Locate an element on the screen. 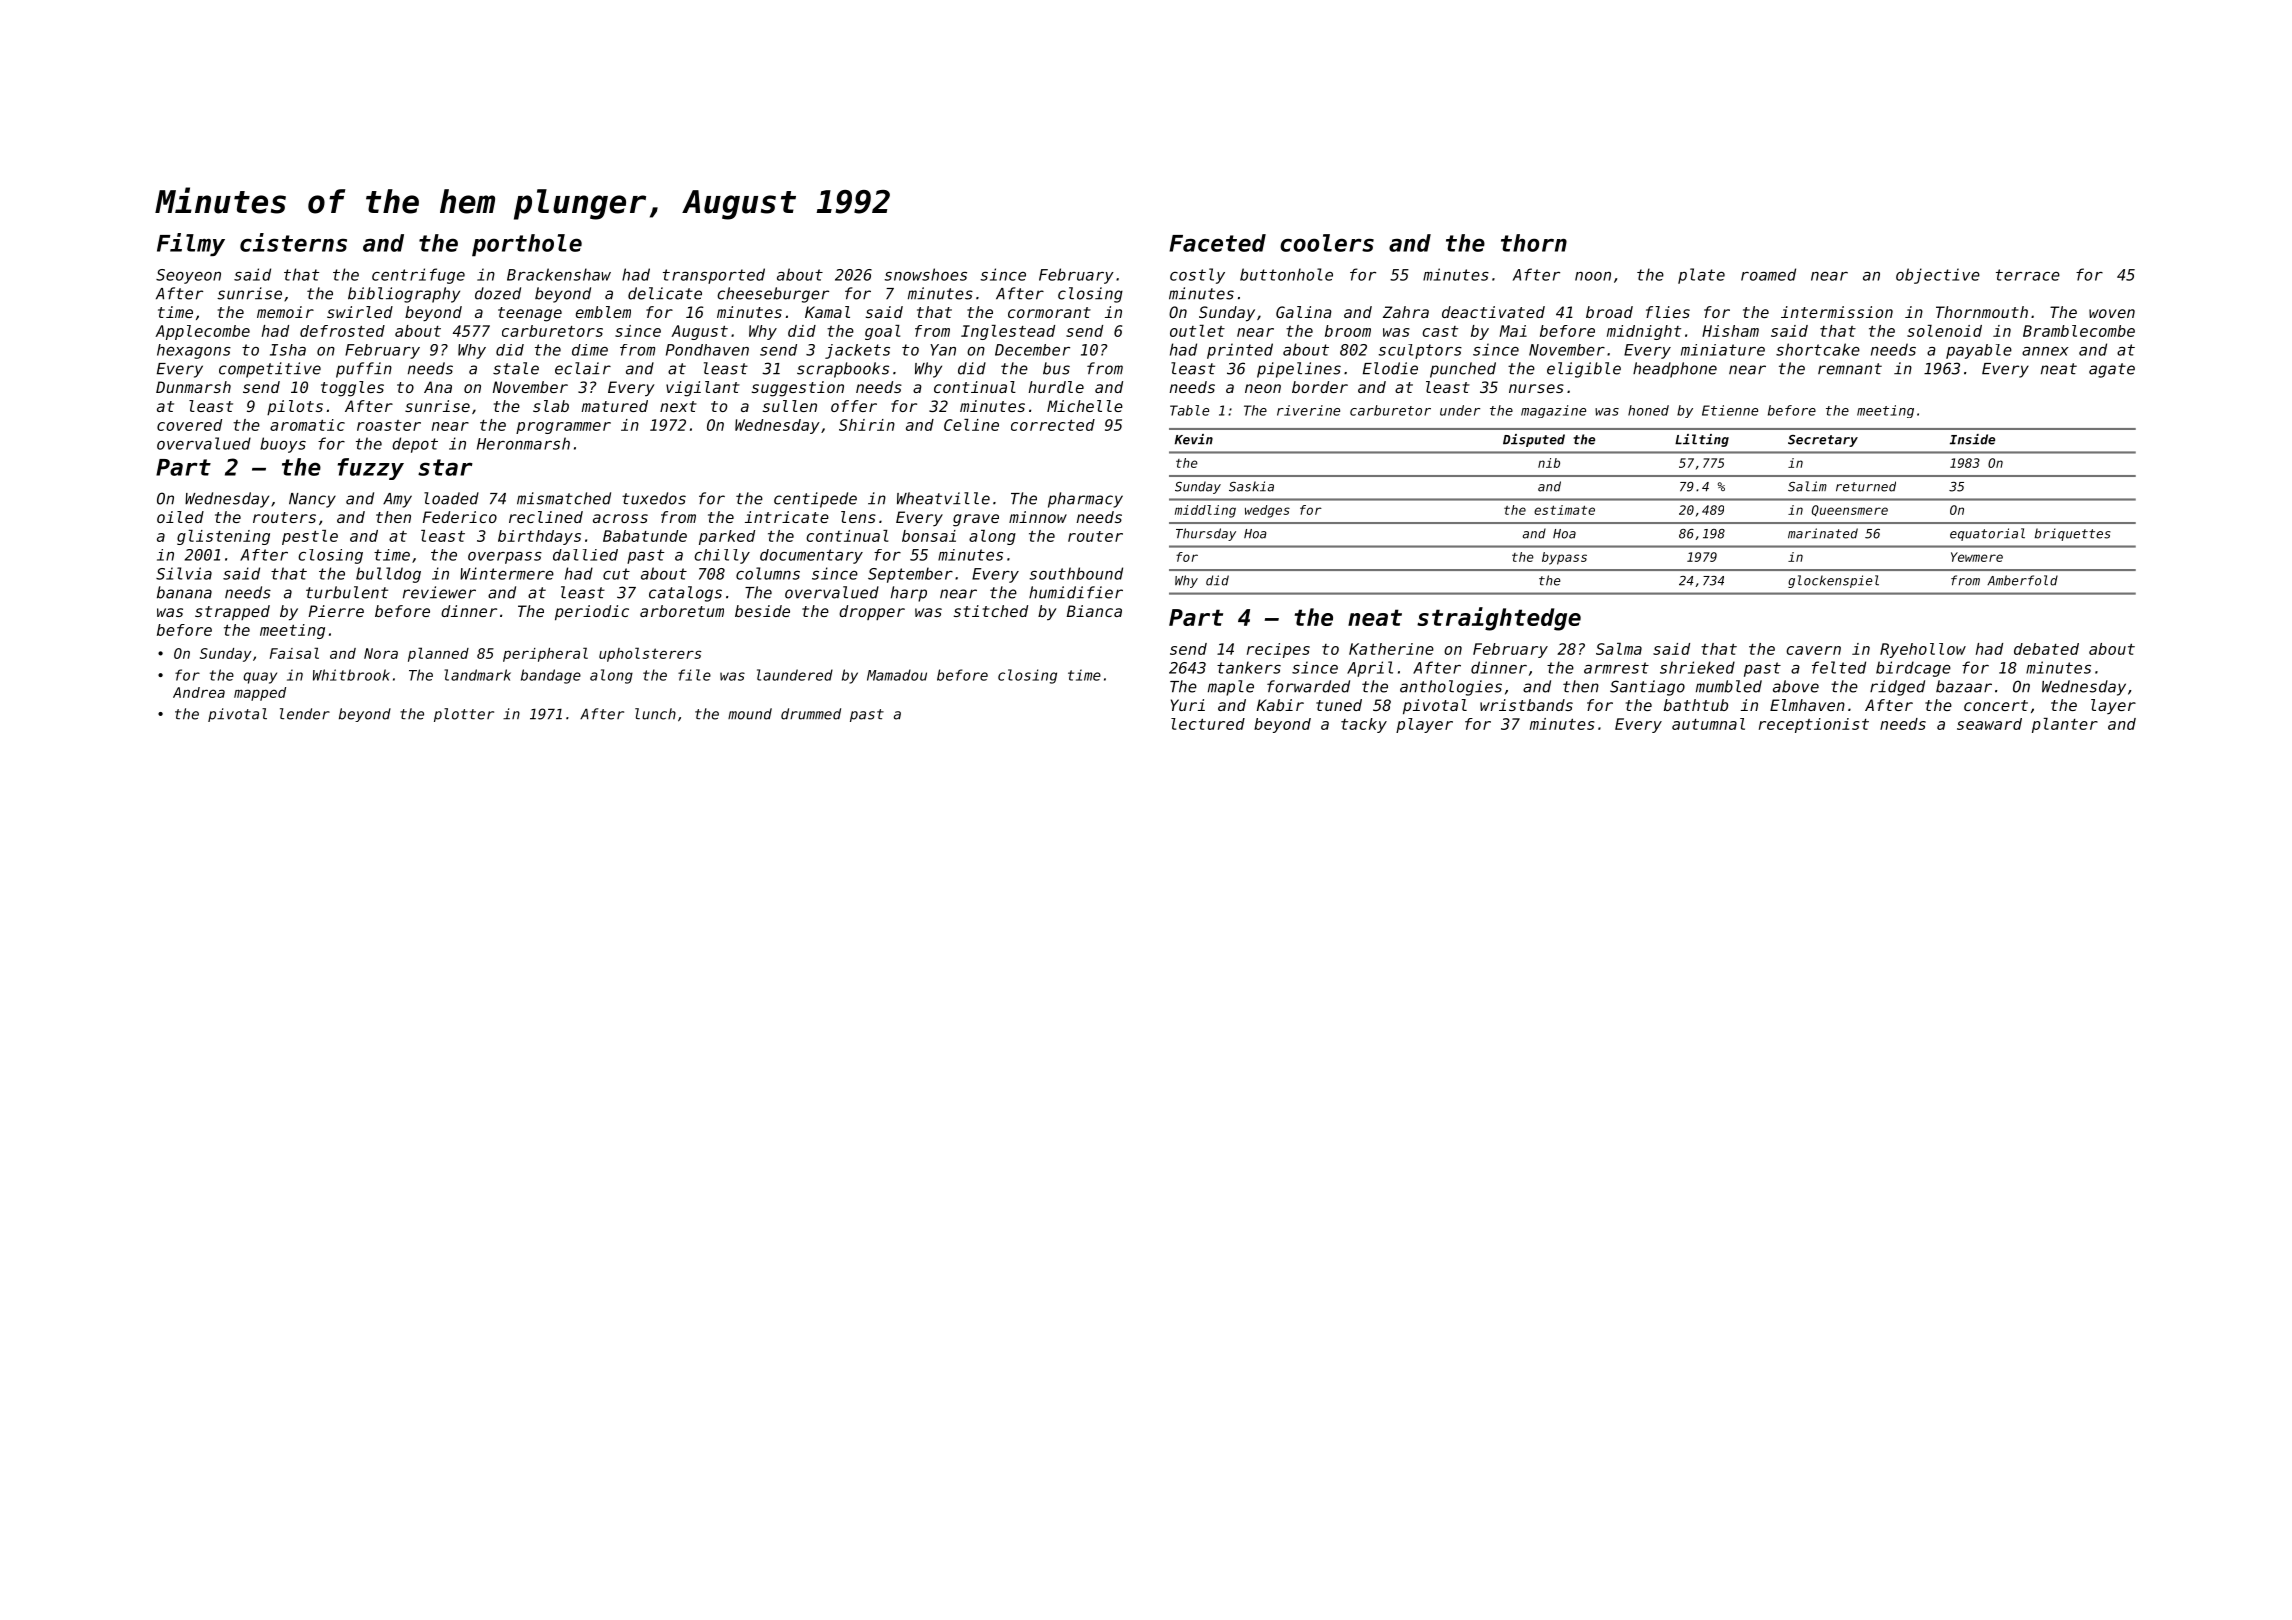 The height and width of the screenshot is (1620, 2292). Queensmere is located at coordinates (1850, 510).
